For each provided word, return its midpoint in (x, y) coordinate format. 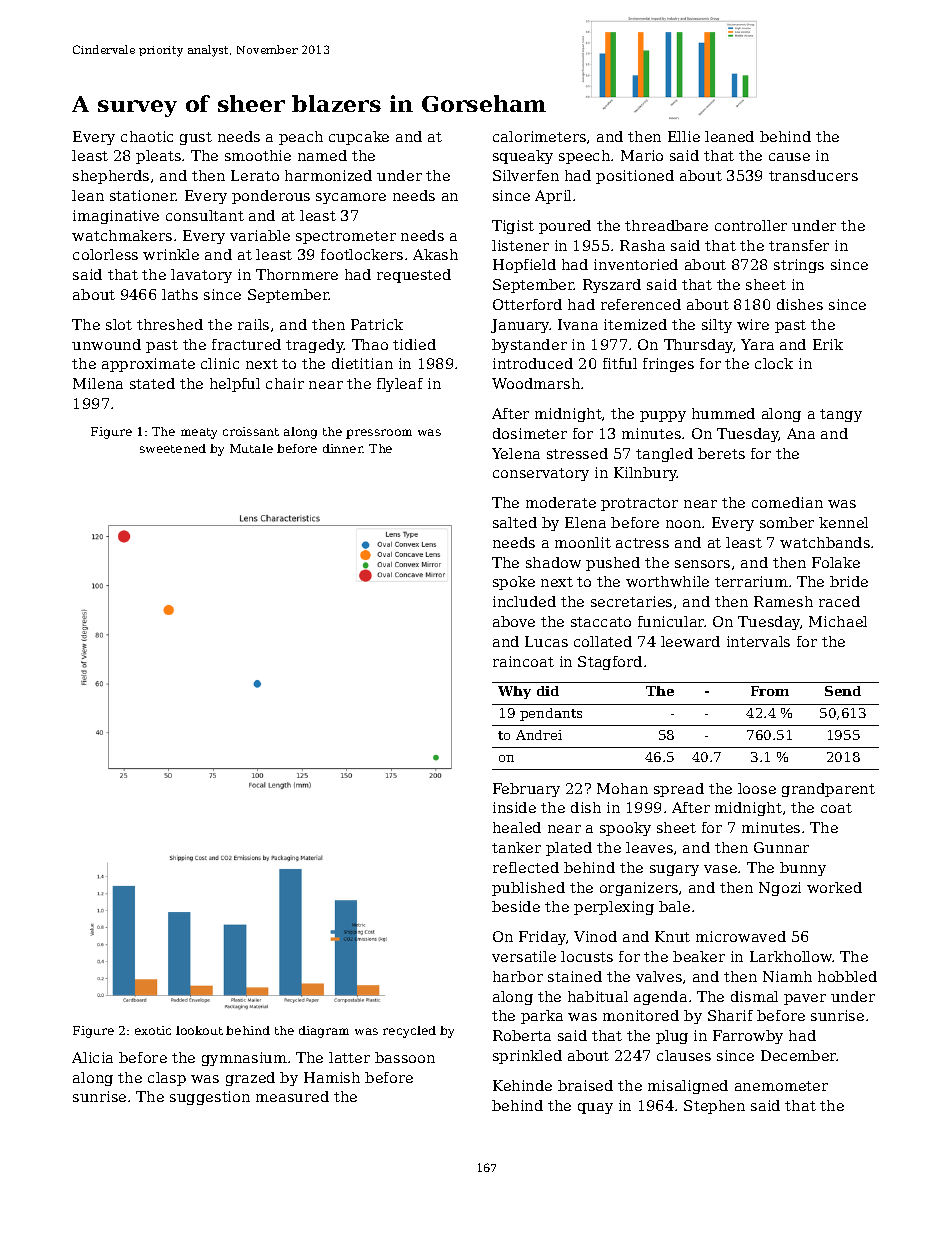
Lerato (255, 175)
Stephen (714, 1107)
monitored (641, 1015)
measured (292, 1096)
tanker (516, 847)
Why (514, 692)
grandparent (828, 790)
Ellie (684, 136)
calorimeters (539, 136)
